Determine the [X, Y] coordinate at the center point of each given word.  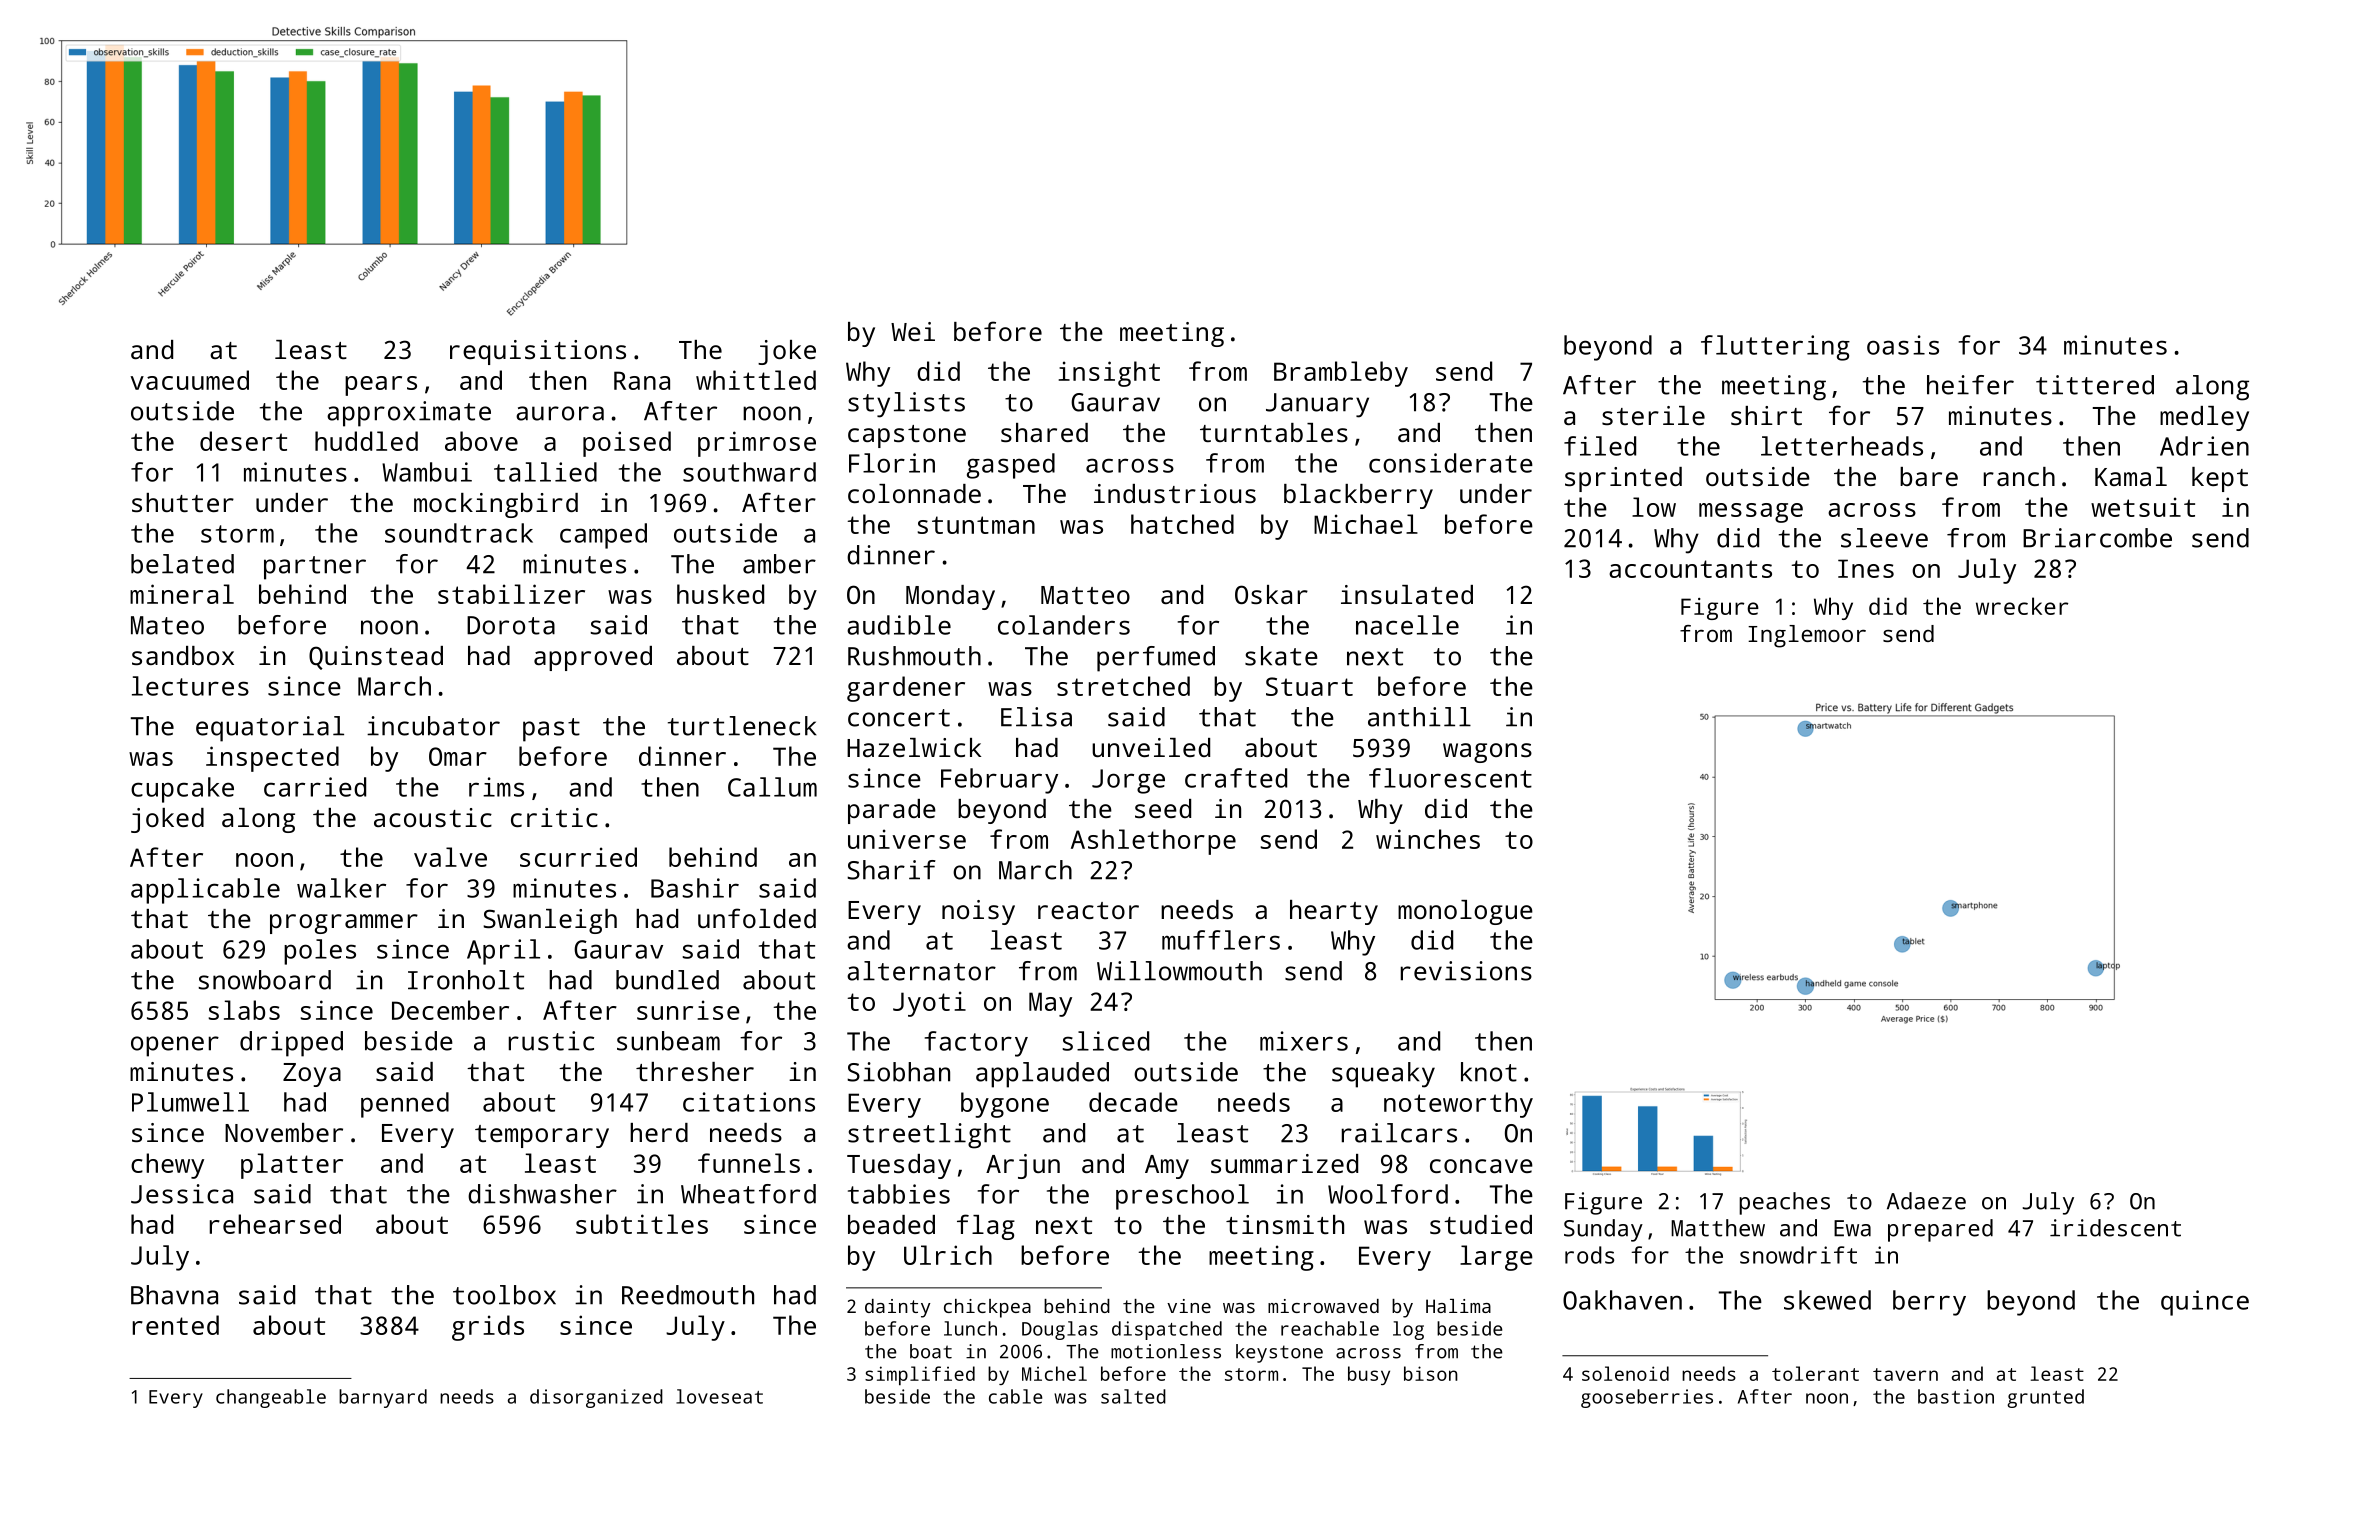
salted [1133, 1396]
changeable [271, 1398]
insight [1109, 374]
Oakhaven [1622, 1300]
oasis [1903, 345]
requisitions [538, 352]
